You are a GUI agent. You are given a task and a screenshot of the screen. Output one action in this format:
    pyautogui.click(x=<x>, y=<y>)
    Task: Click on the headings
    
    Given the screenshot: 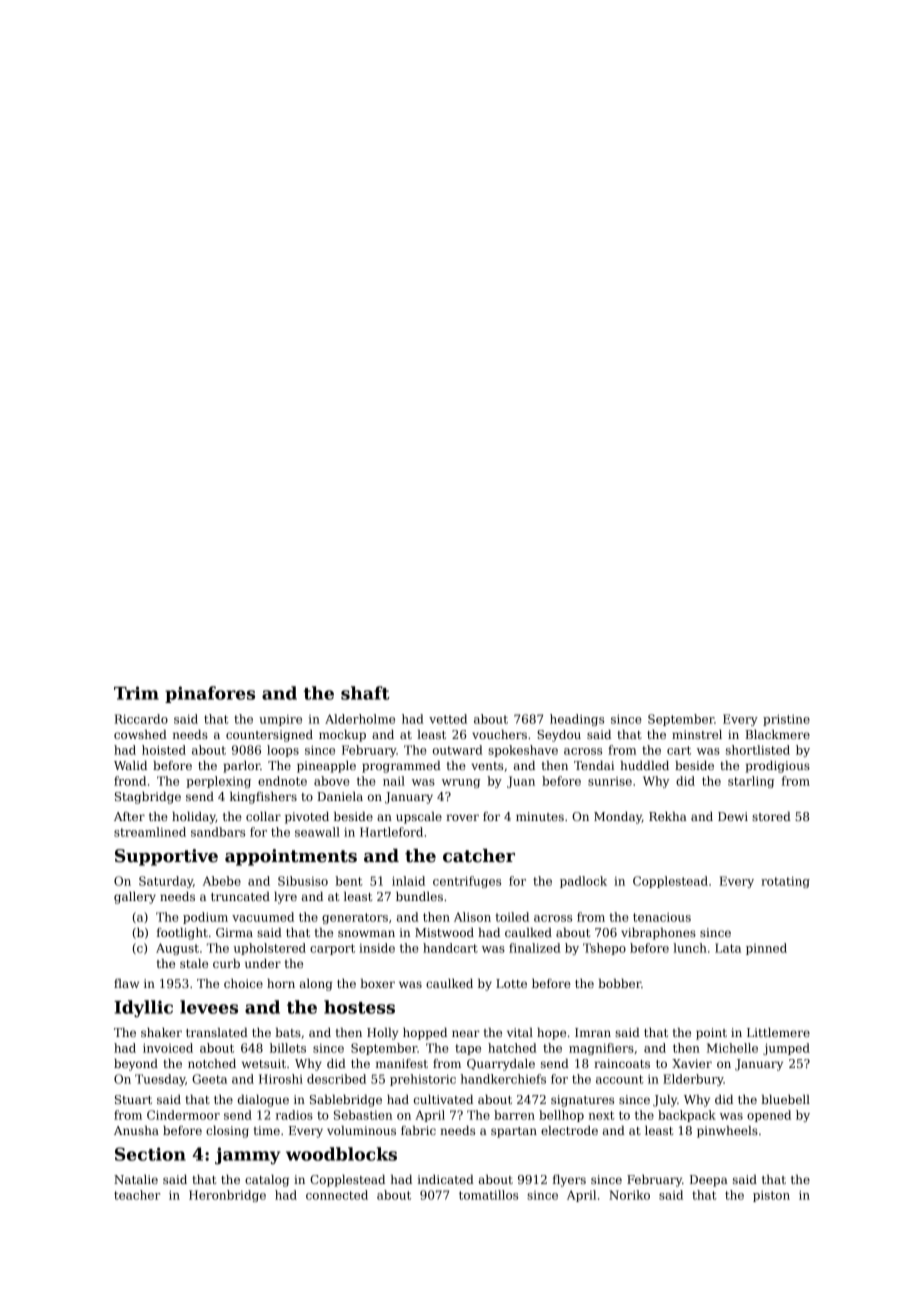 What is the action you would take?
    pyautogui.click(x=577, y=720)
